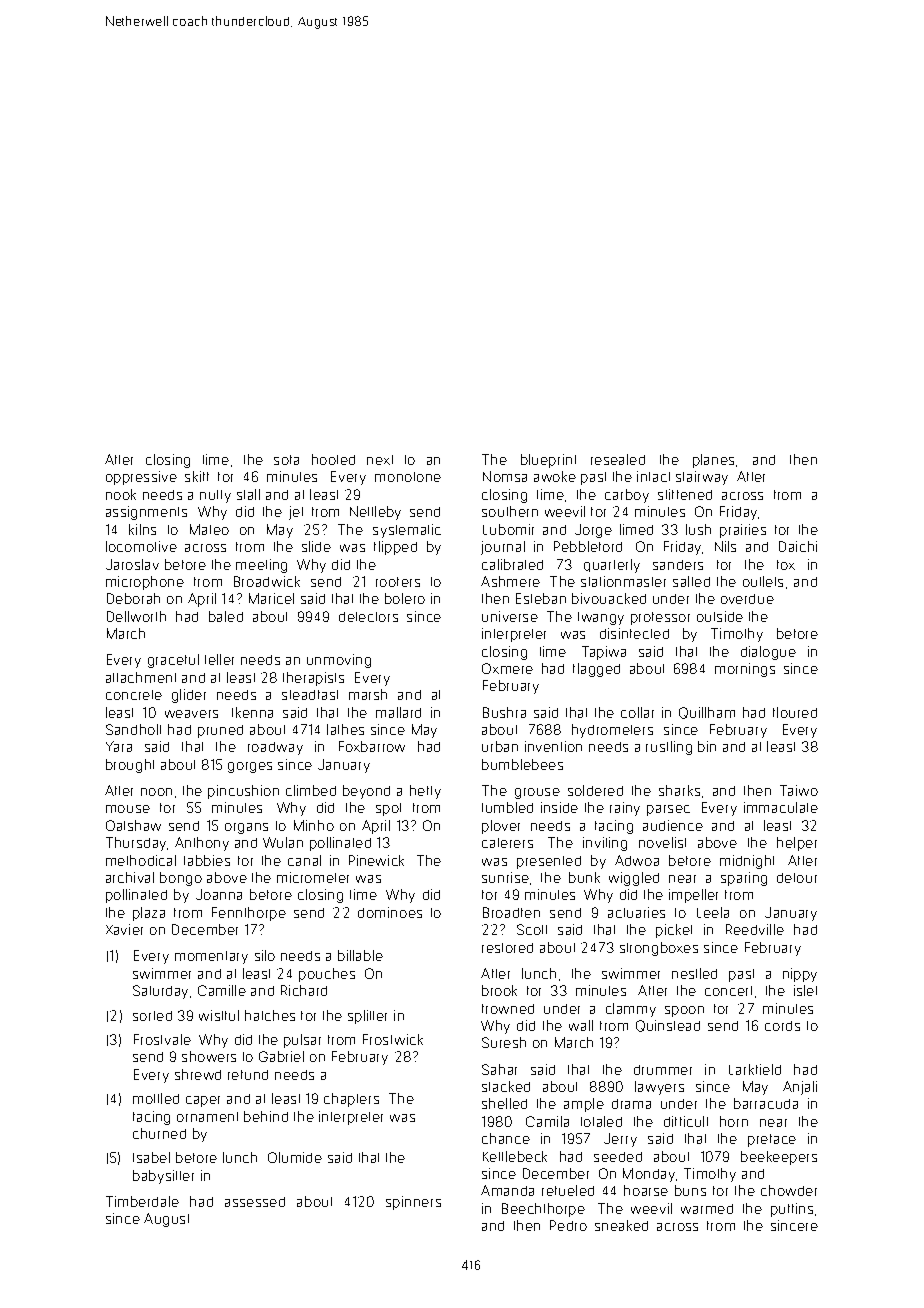 The height and width of the document is (1308, 924). Describe the element at coordinates (505, 476) in the document. I see `Nomsa` at that location.
